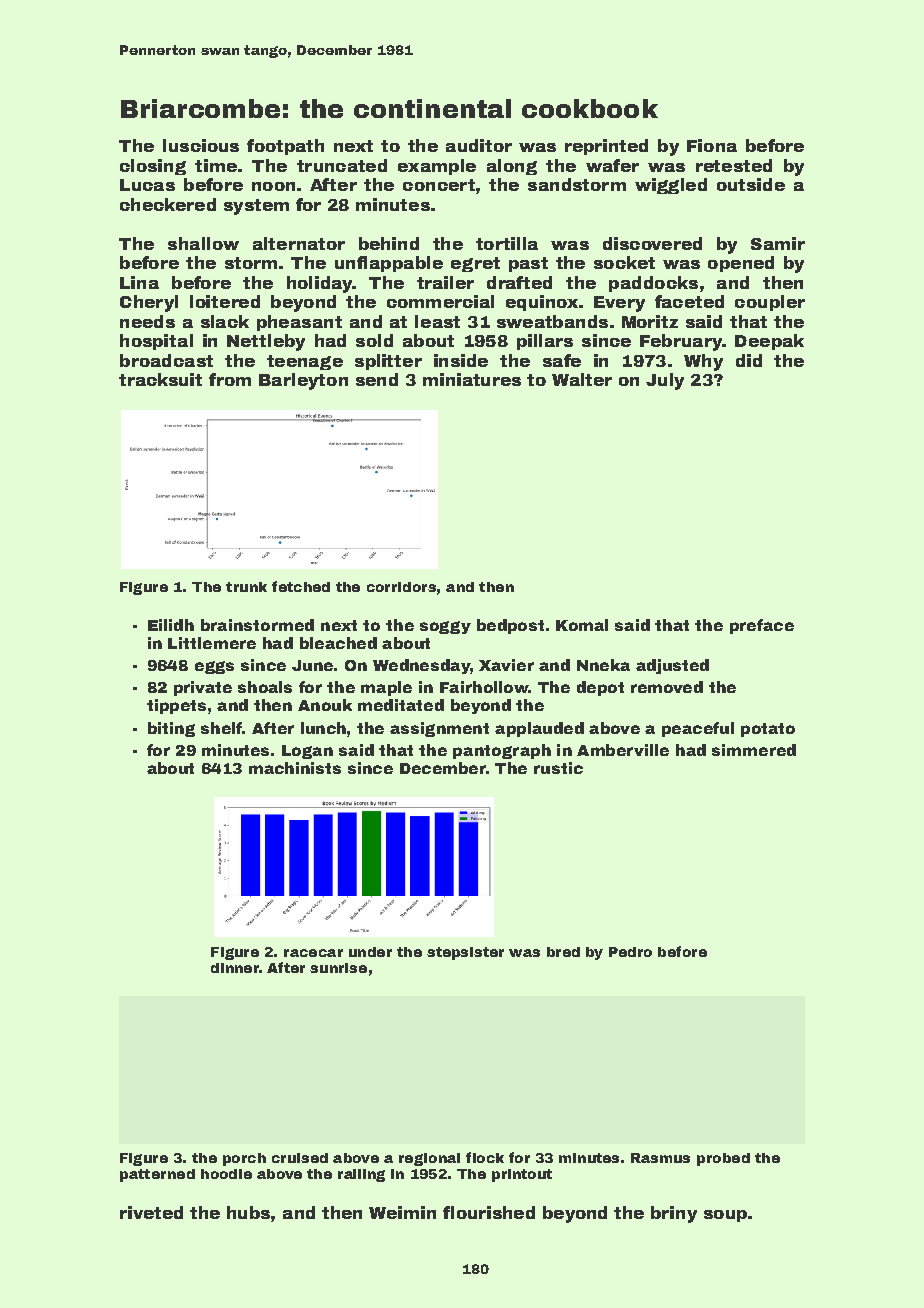 This screenshot has width=924, height=1308. Describe the element at coordinates (754, 750) in the screenshot. I see `simmered` at that location.
